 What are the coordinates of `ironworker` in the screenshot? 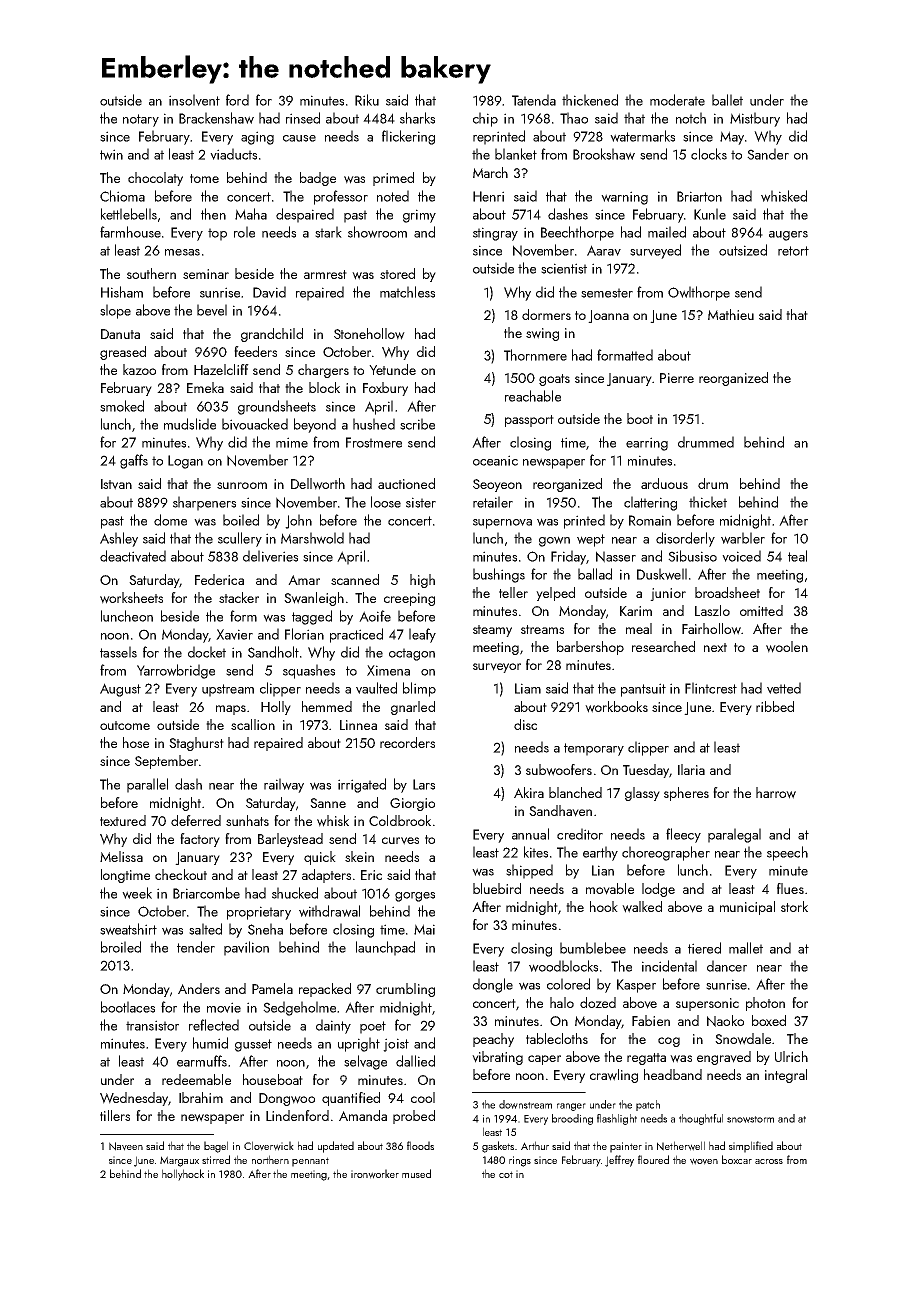 It's located at (375, 1174).
